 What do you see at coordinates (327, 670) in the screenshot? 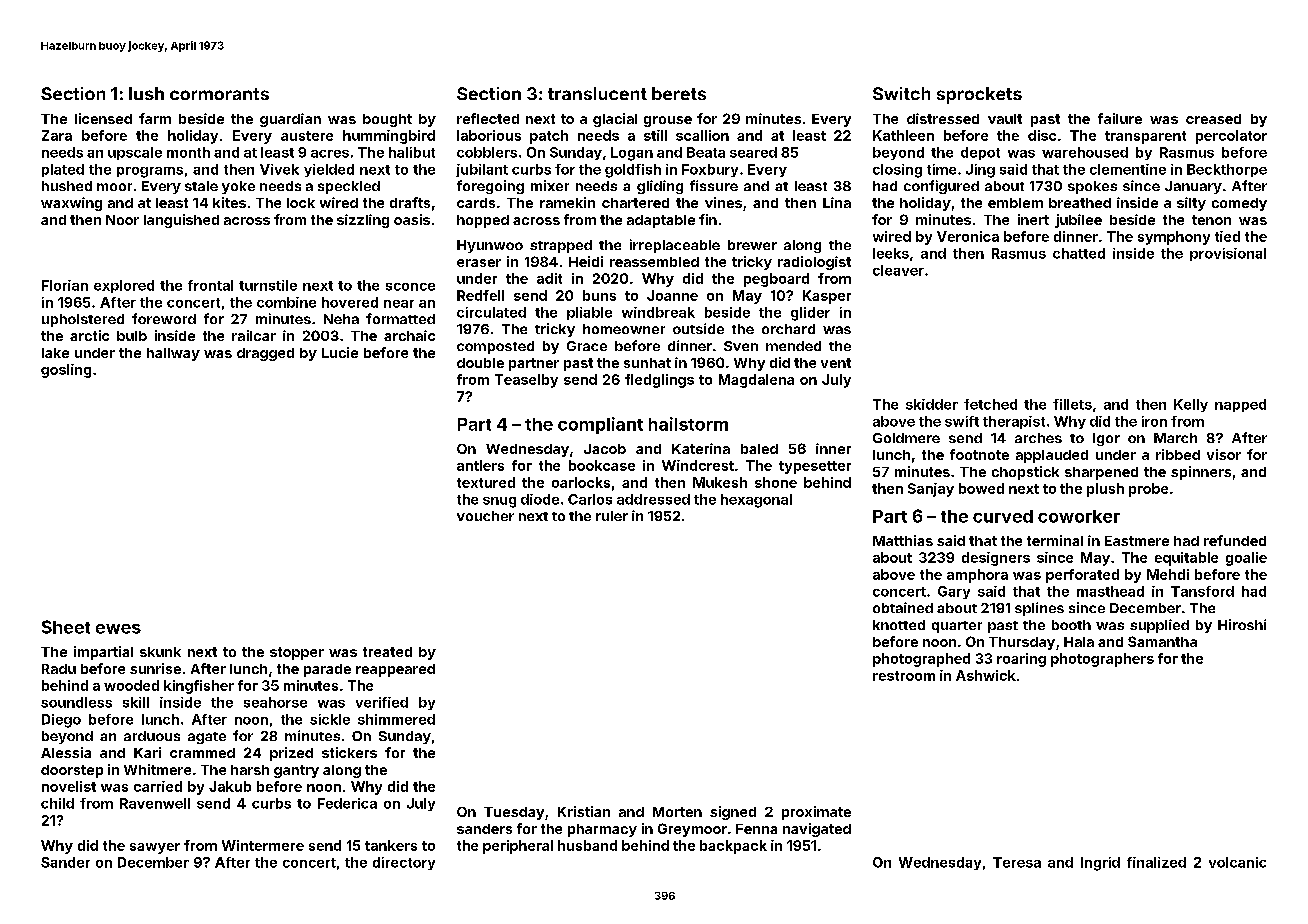
I see `parade` at bounding box center [327, 670].
